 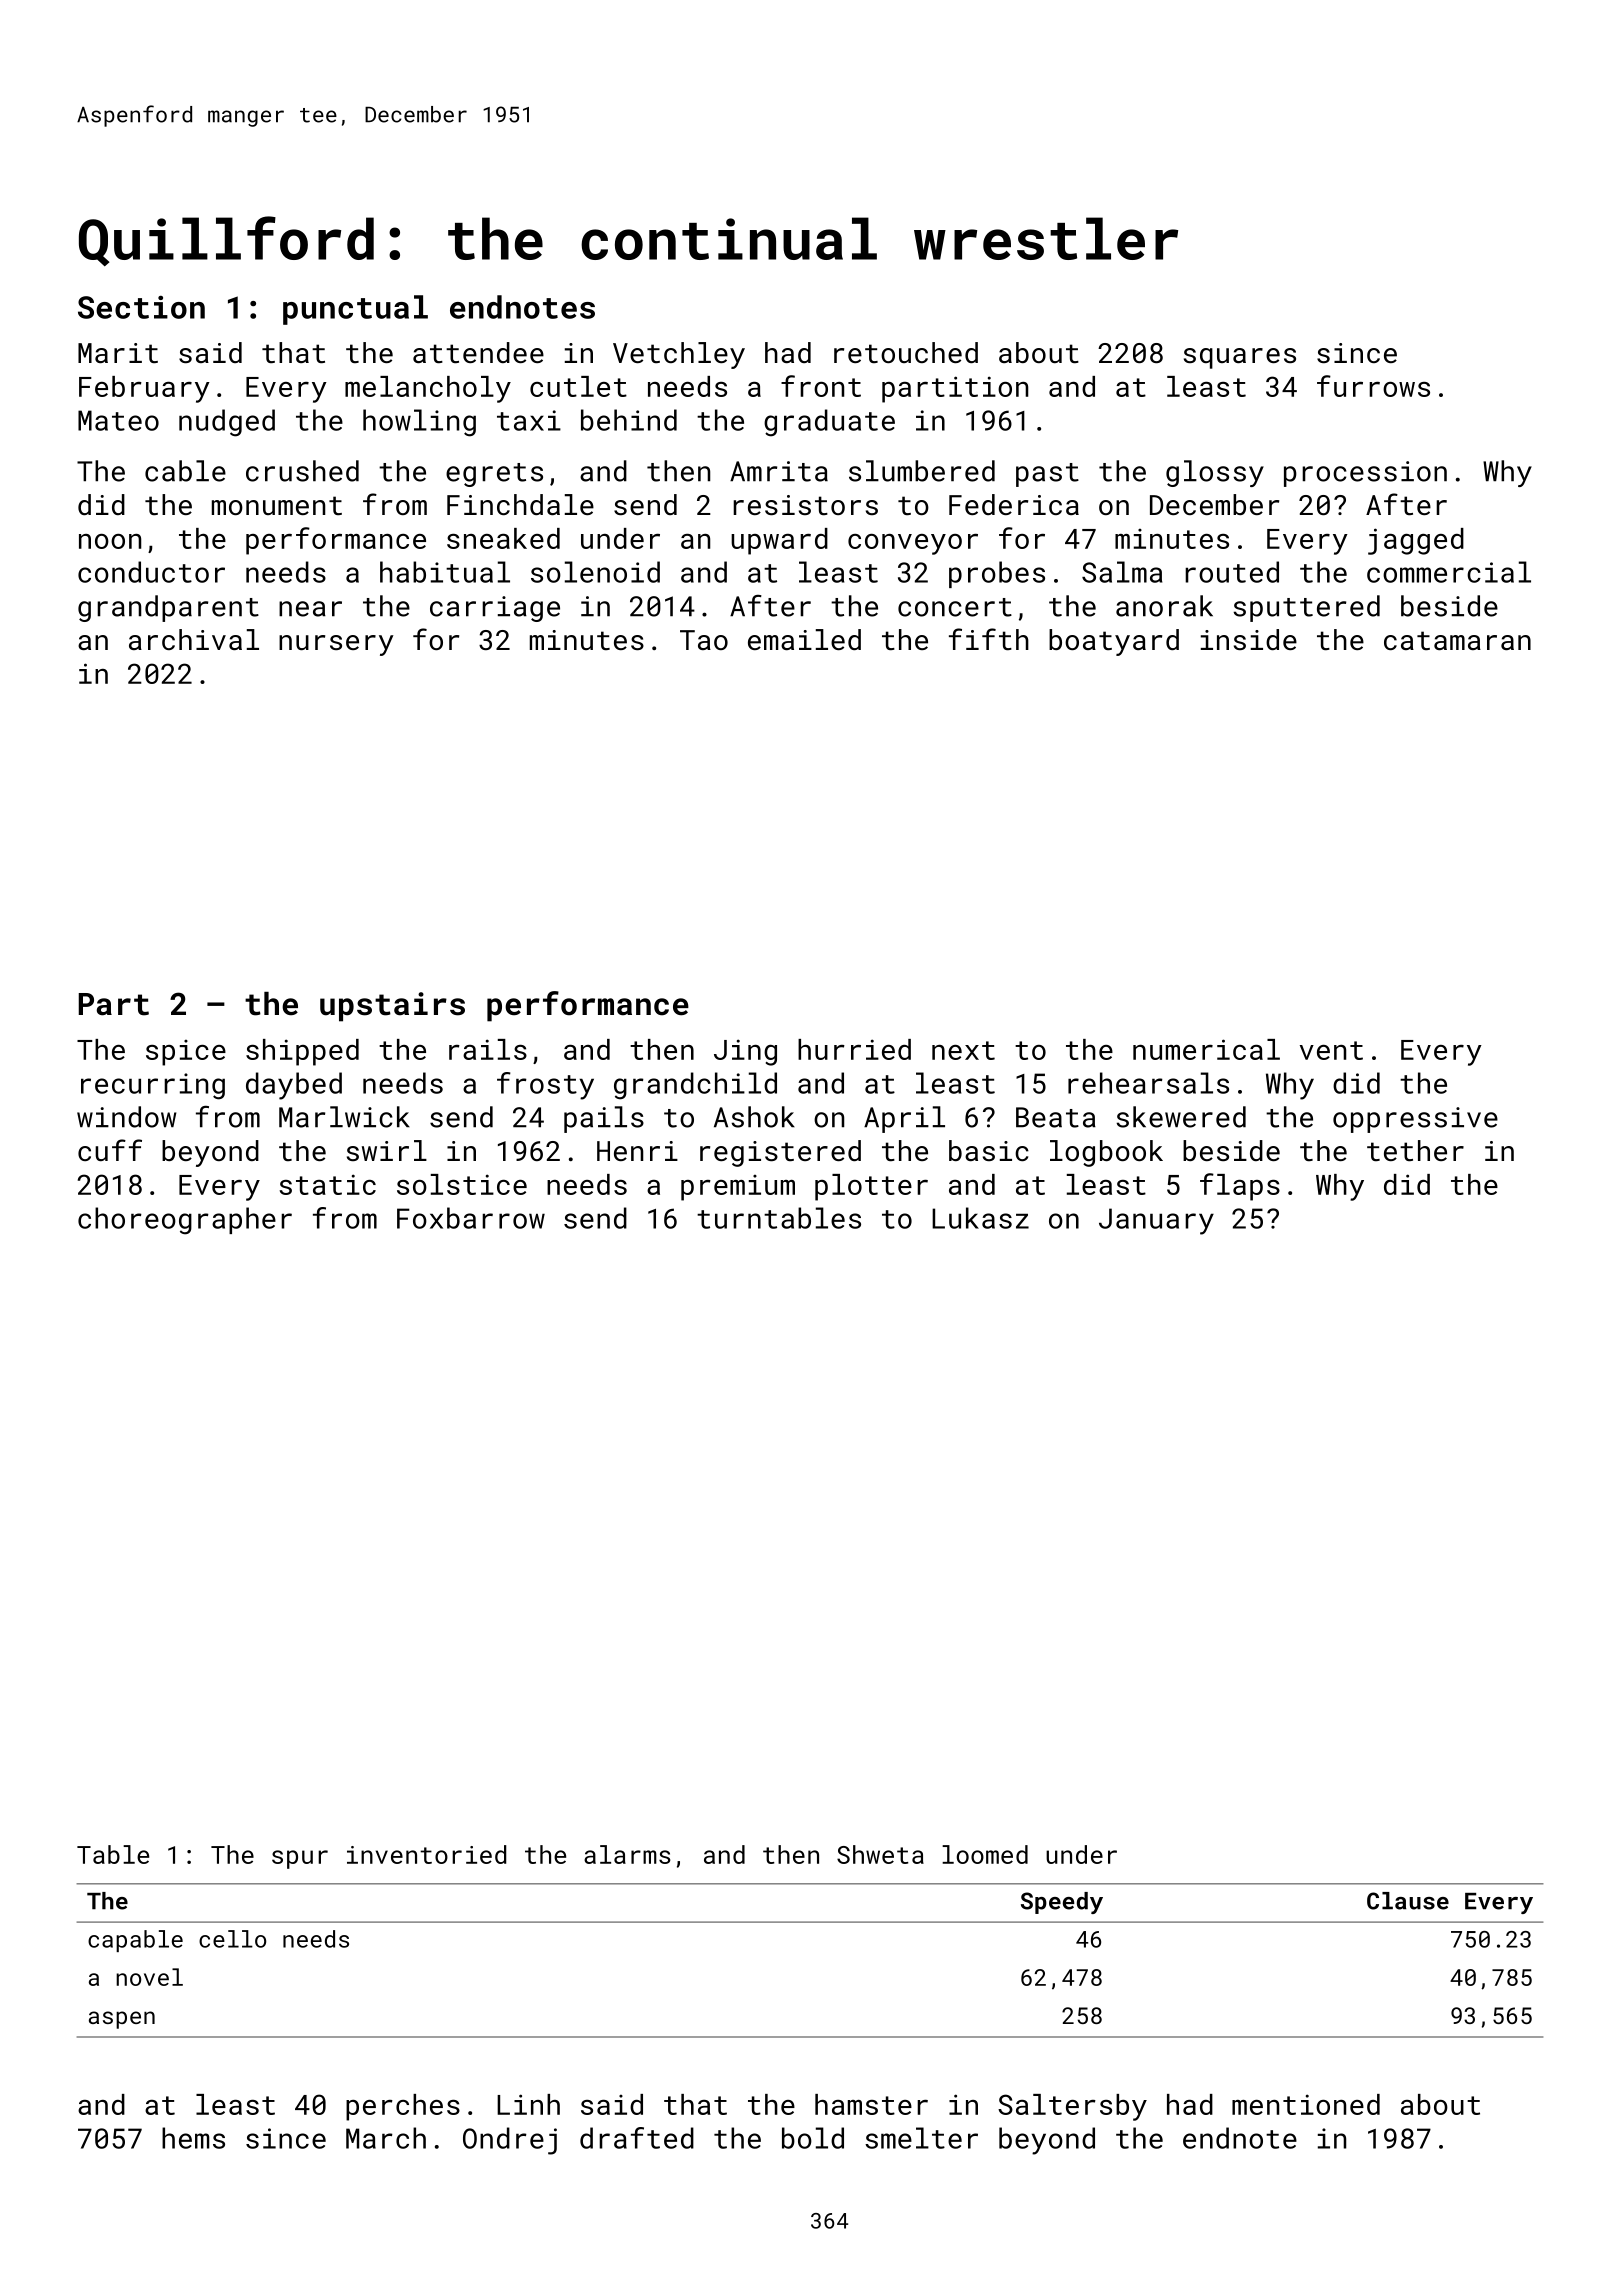 I want to click on January, so click(x=1156, y=1221).
